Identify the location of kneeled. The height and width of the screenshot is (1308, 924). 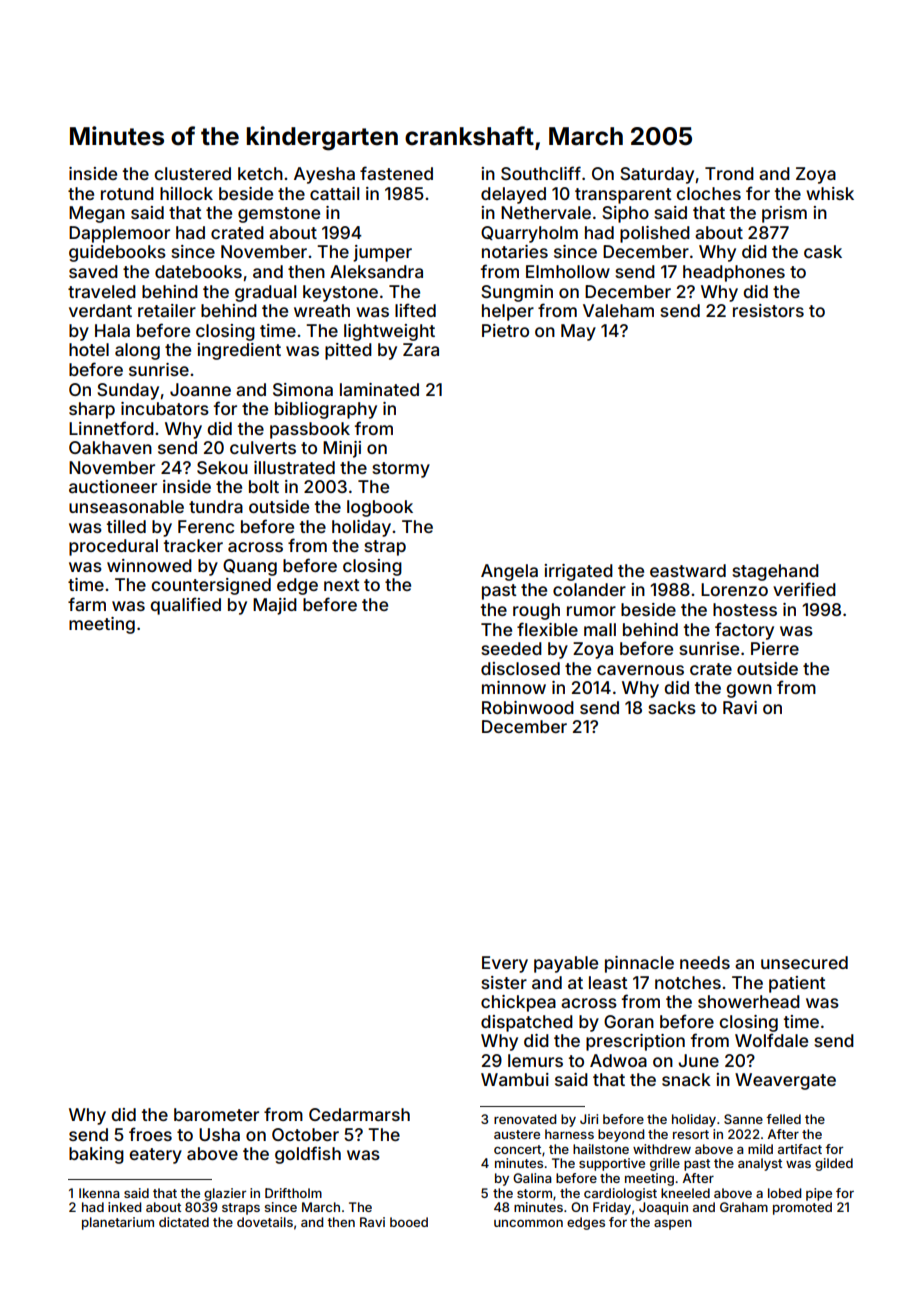
(685, 1193).
